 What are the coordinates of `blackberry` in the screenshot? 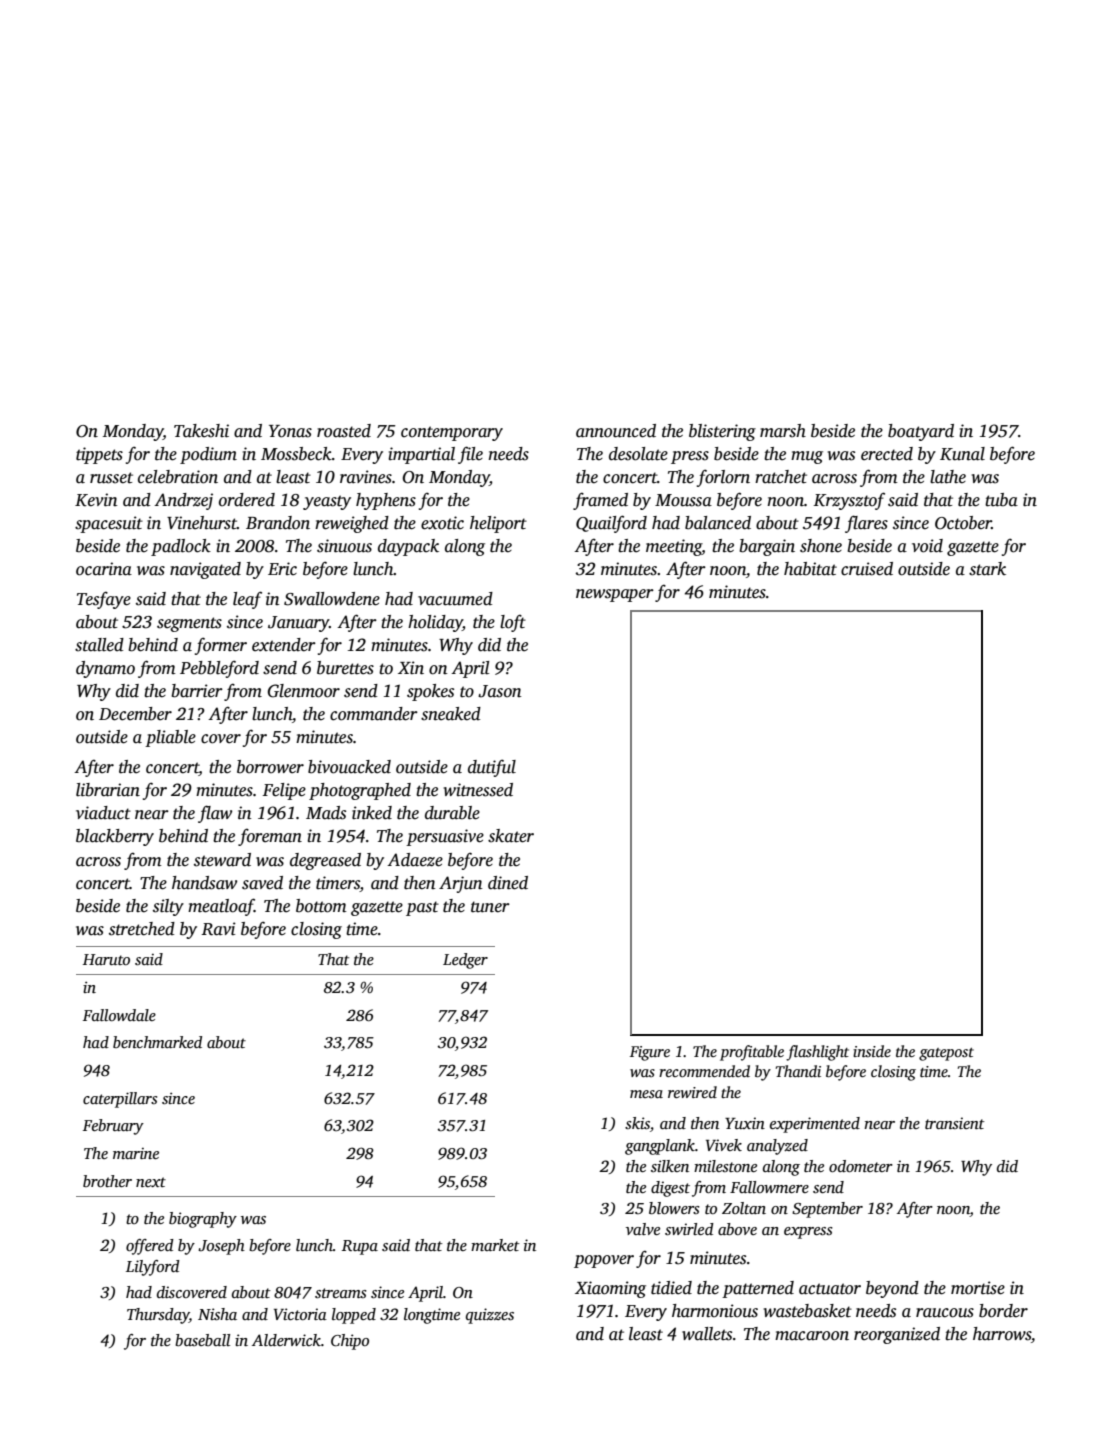 It's located at (115, 837).
